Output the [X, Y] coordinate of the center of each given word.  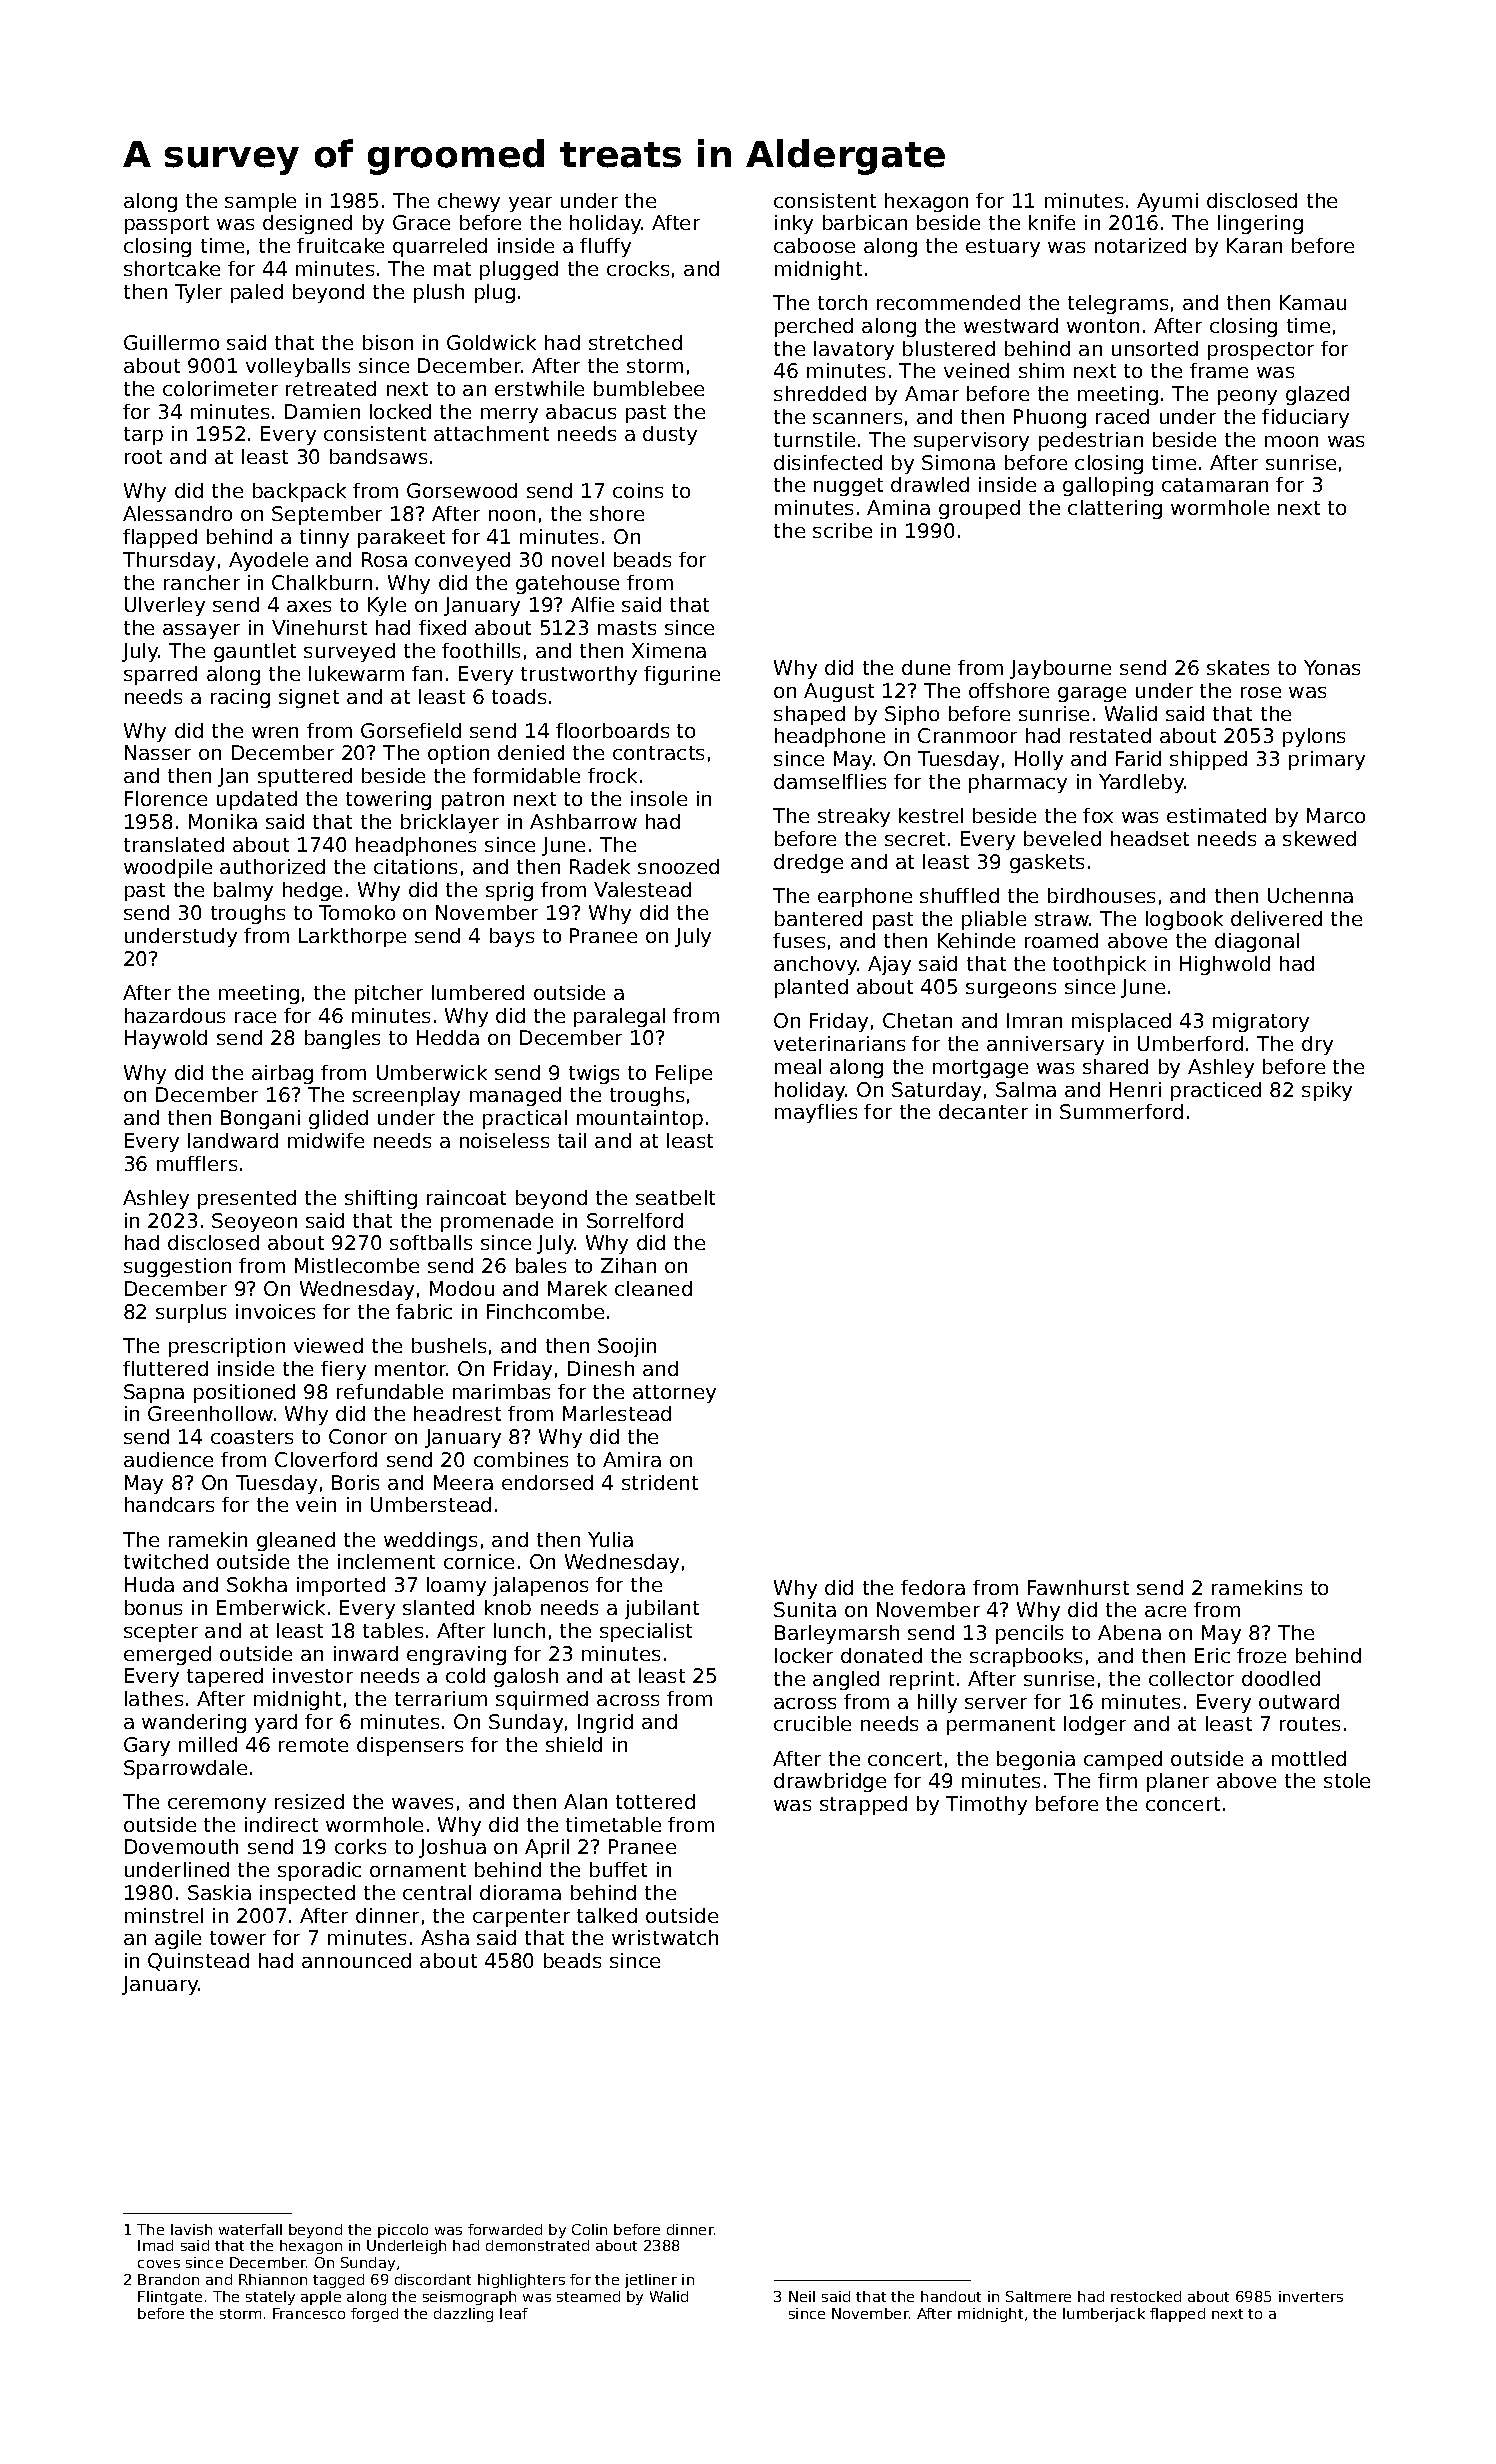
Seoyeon [254, 1222]
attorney [674, 1394]
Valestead [642, 889]
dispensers [410, 1746]
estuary [1003, 248]
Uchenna [1310, 895]
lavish [191, 2229]
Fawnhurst [1078, 1587]
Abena [1129, 1632]
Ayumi [1167, 202]
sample [260, 202]
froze [1261, 1655]
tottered [655, 1801]
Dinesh [601, 1368]
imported [341, 1586]
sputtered [305, 777]
